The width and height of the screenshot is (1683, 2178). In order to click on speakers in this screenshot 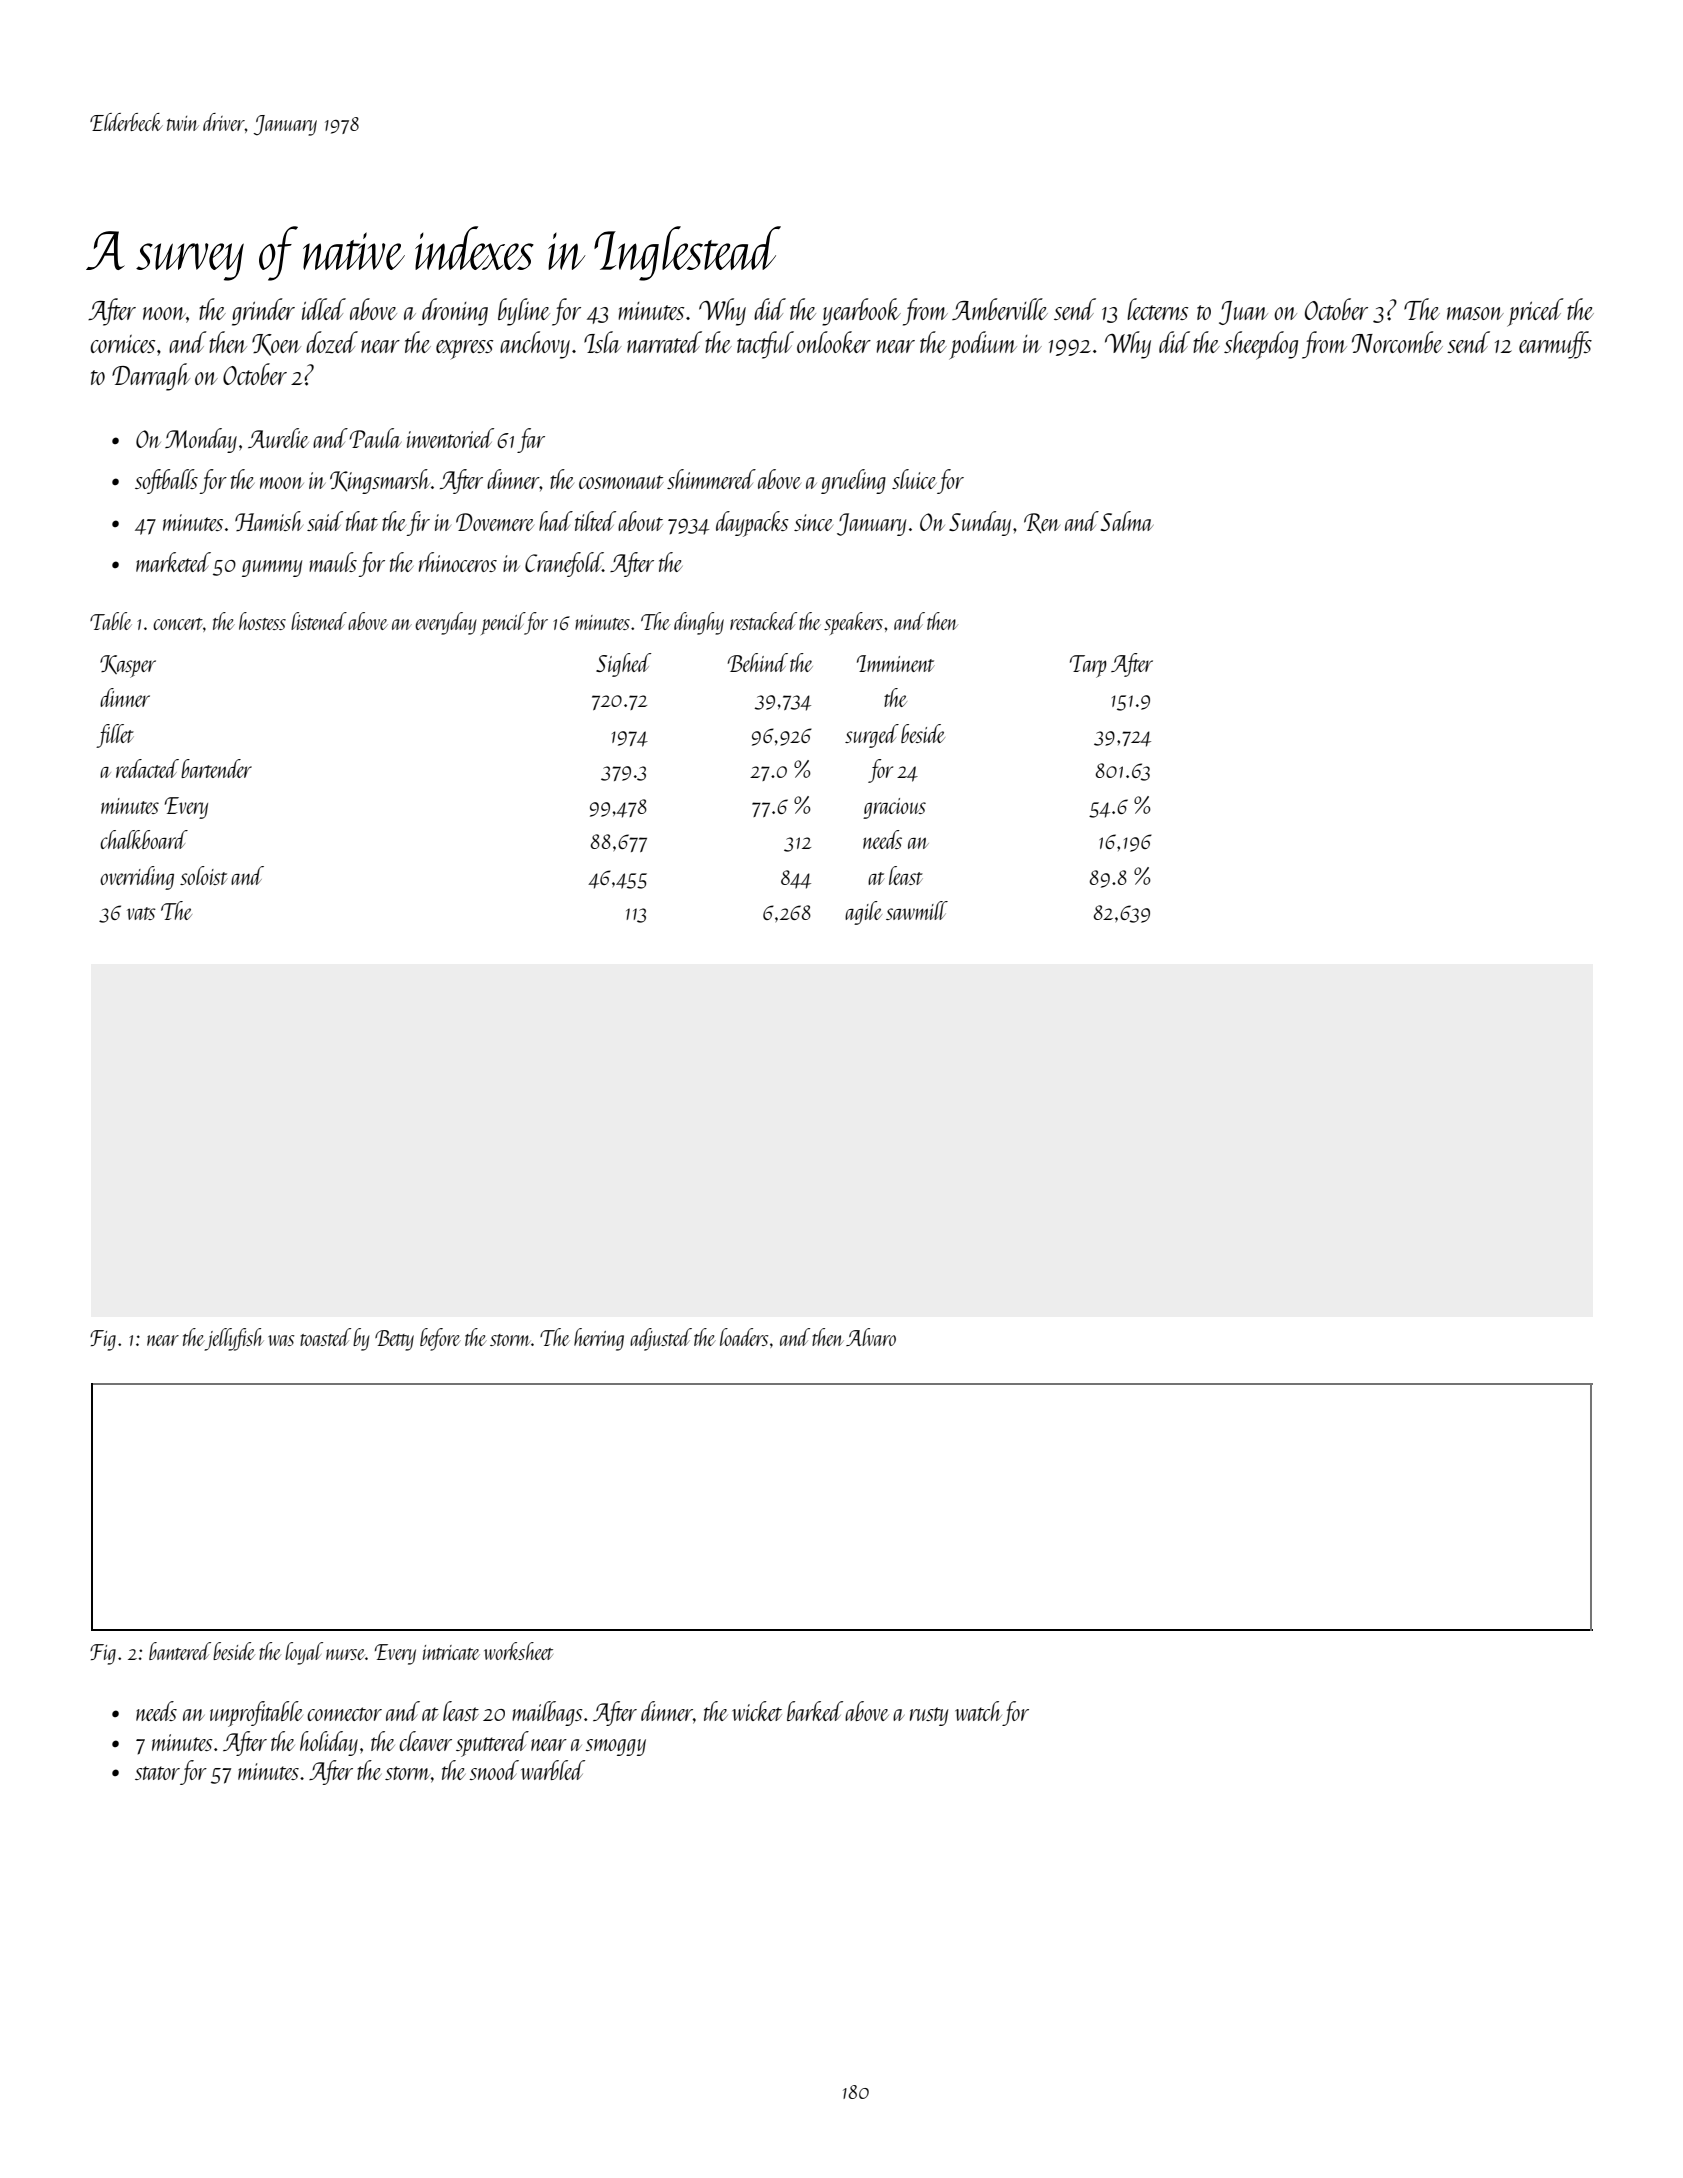, I will do `click(853, 623)`.
